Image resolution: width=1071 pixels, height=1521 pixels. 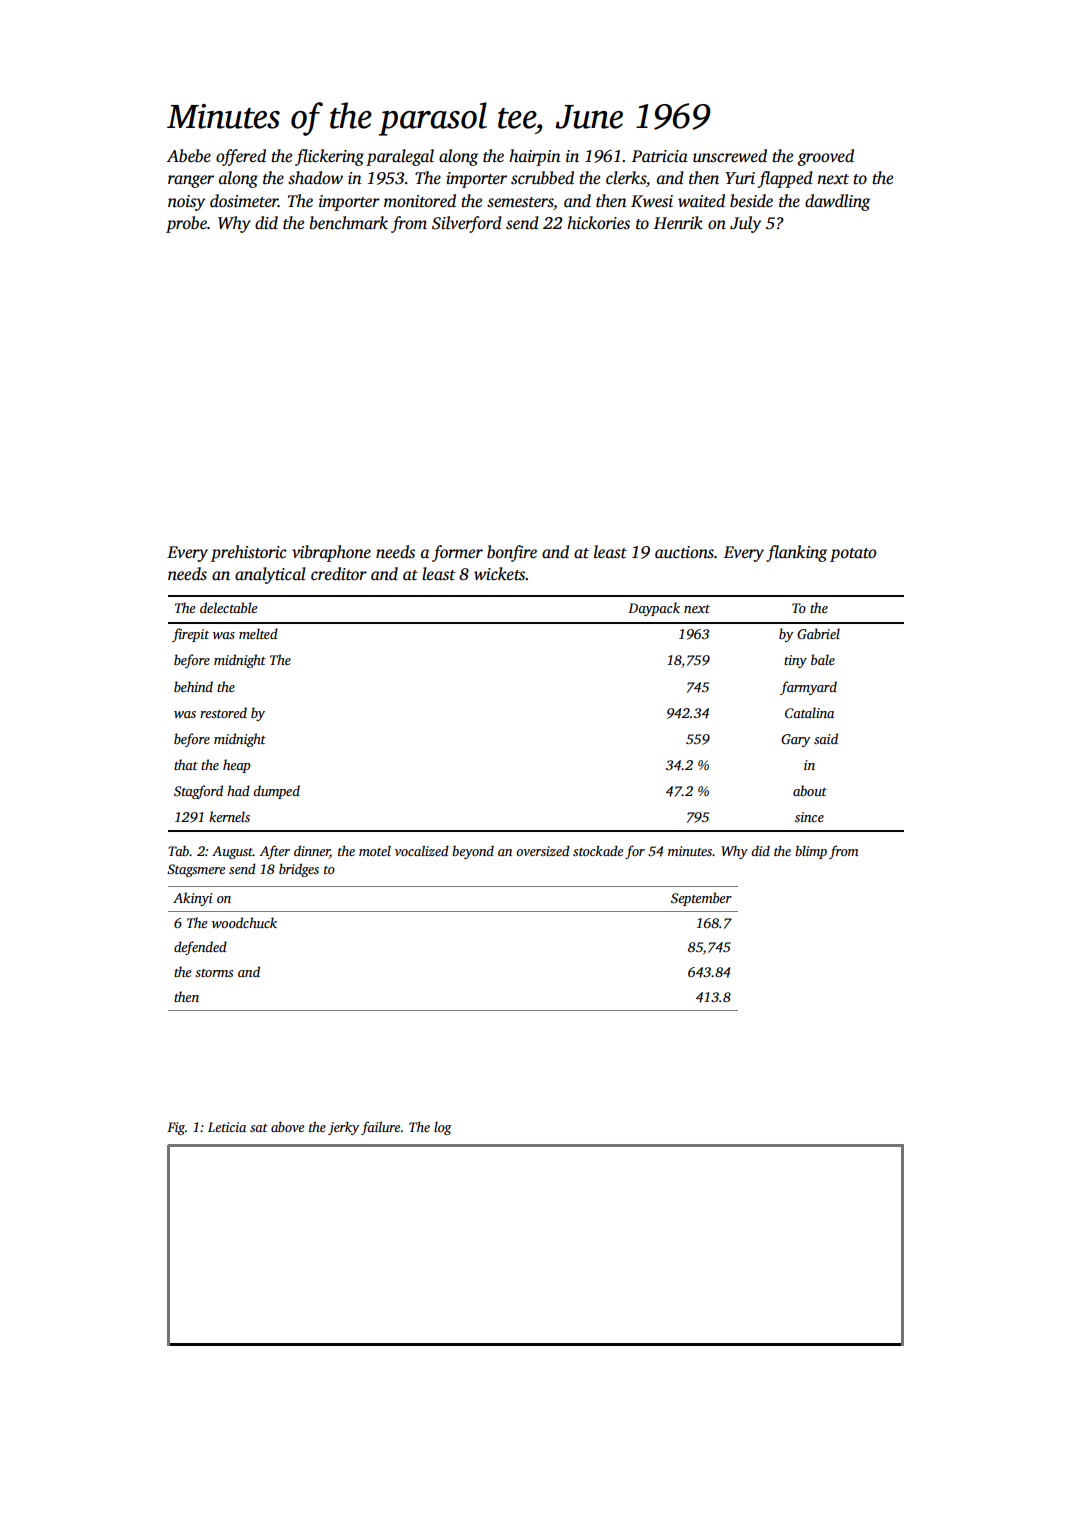 What do you see at coordinates (811, 852) in the screenshot?
I see `blimp` at bounding box center [811, 852].
